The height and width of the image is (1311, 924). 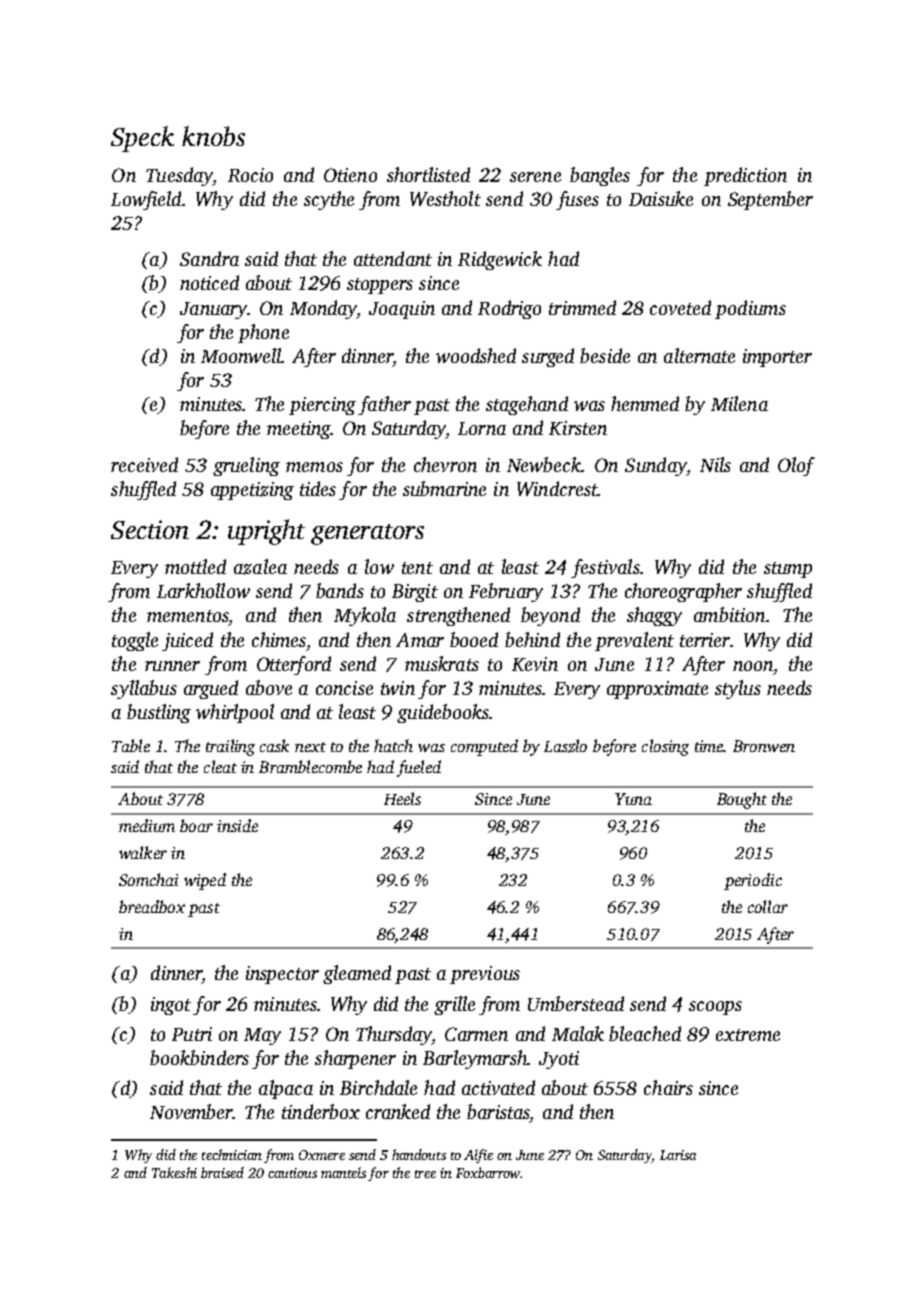 I want to click on Larisa, so click(x=678, y=1155).
